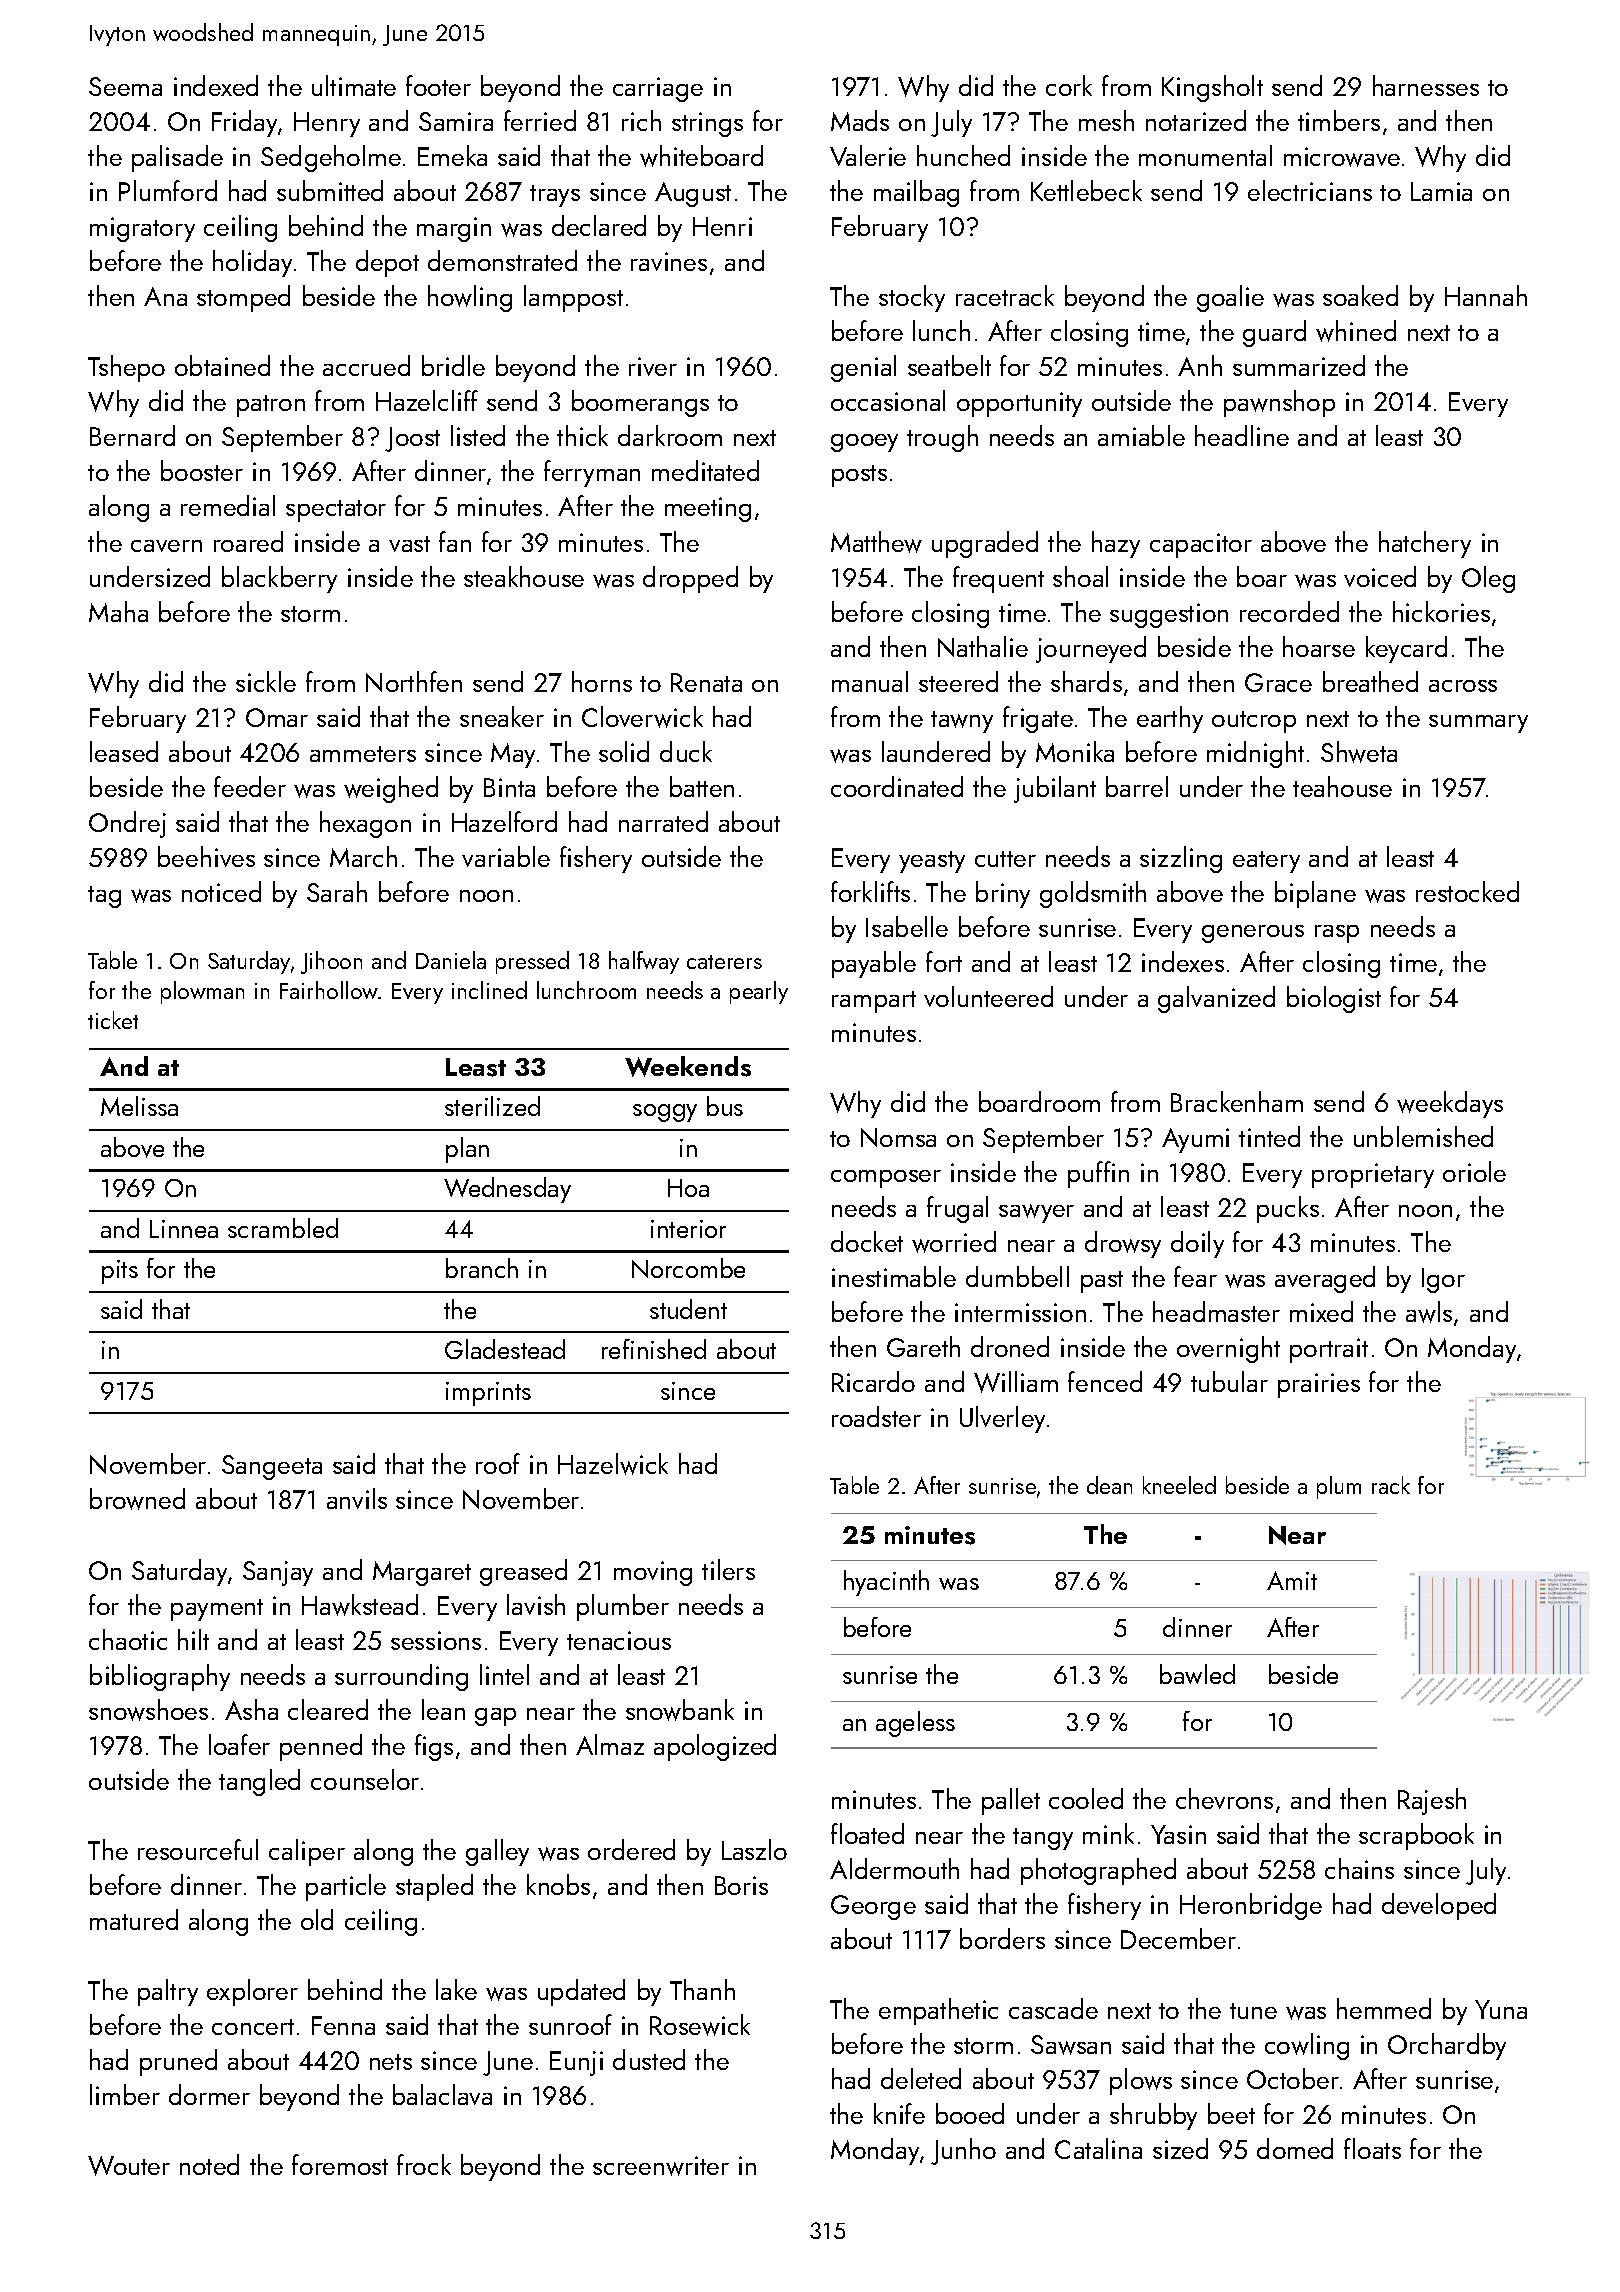  What do you see at coordinates (221, 891) in the screenshot?
I see `noticed` at bounding box center [221, 891].
